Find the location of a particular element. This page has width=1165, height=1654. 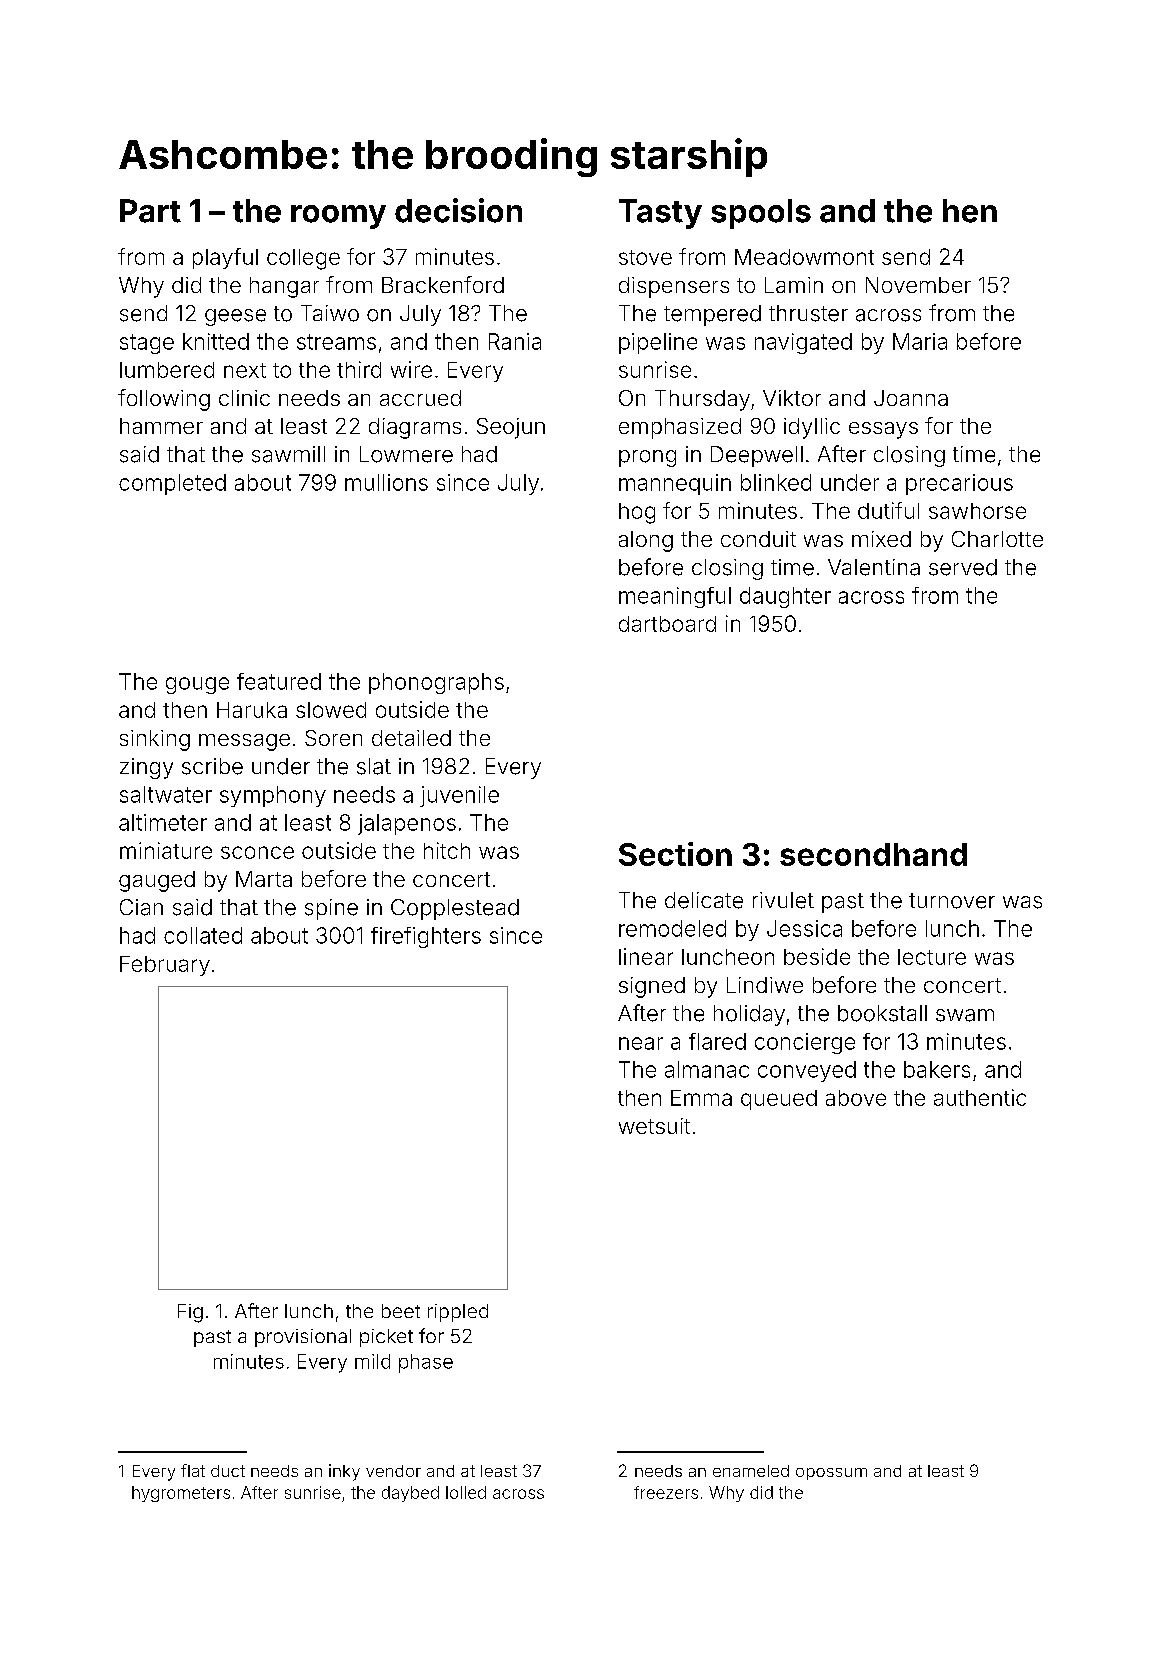

zingy is located at coordinates (146, 768).
